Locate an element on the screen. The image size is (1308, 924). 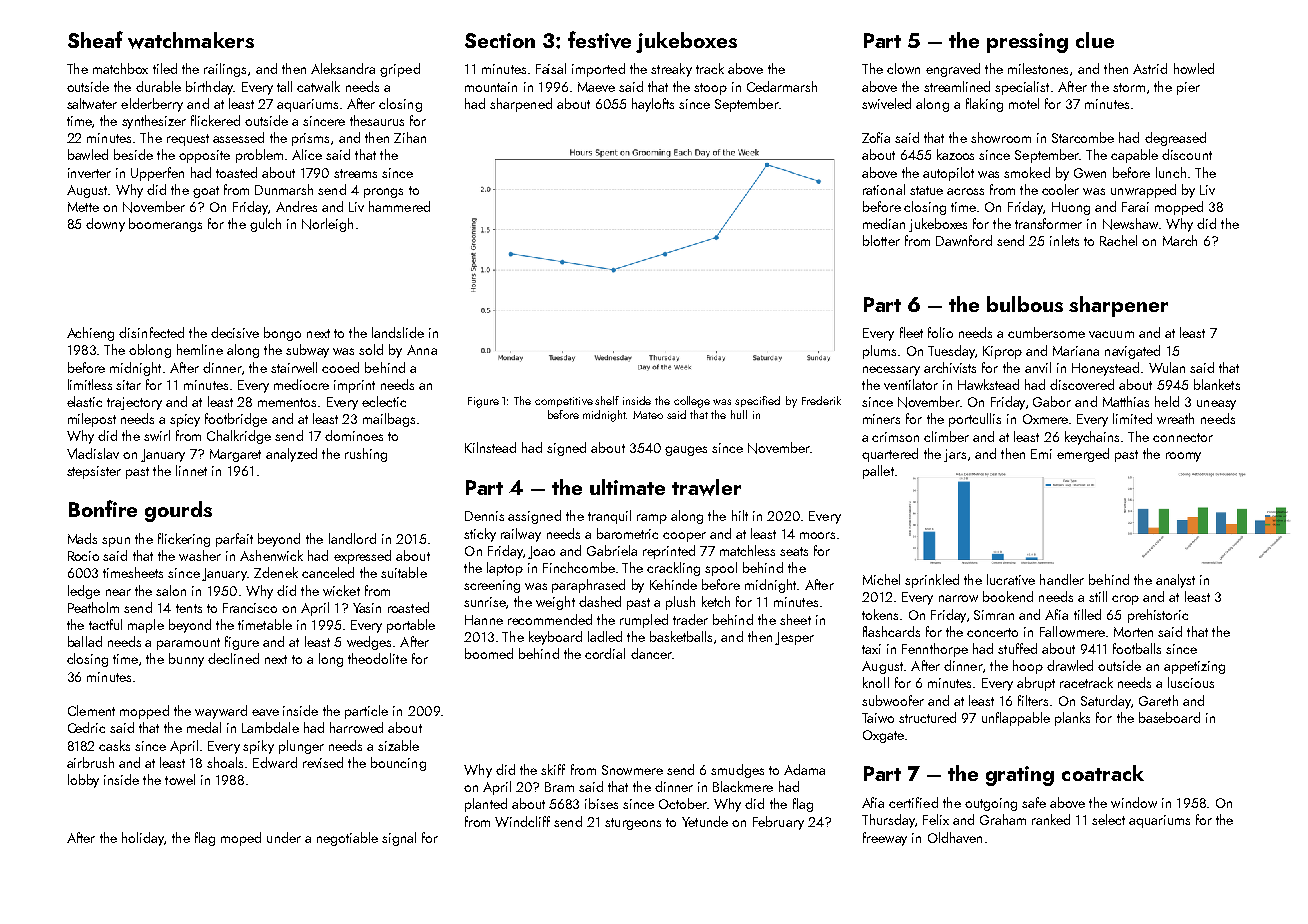
clue is located at coordinates (1095, 40).
